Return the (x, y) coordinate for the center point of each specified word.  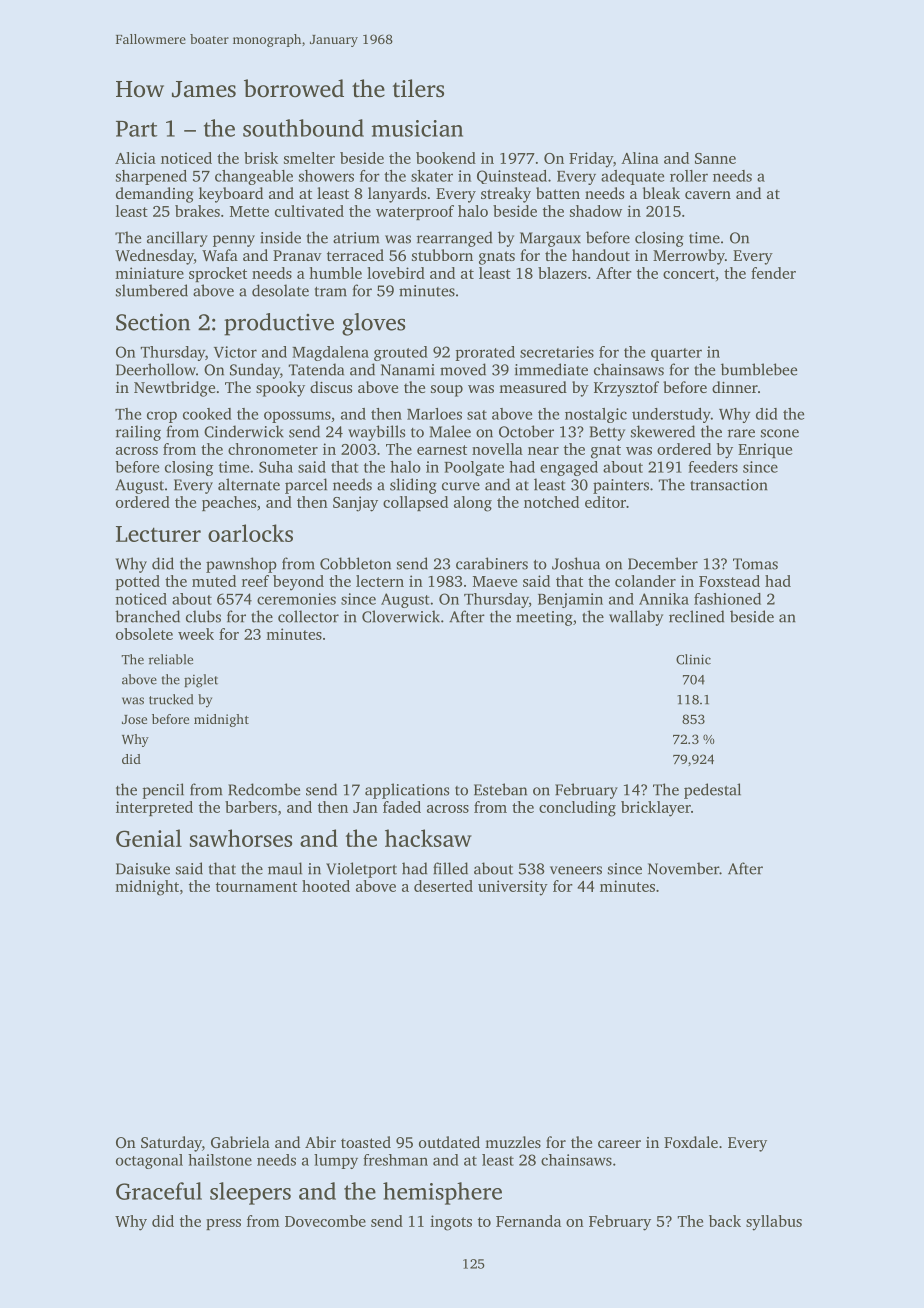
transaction (729, 485)
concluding (577, 809)
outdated (449, 1142)
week (196, 634)
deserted (443, 886)
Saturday (171, 1144)
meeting (544, 618)
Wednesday (154, 257)
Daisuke (143, 868)
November (683, 868)
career (619, 1144)
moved (463, 369)
